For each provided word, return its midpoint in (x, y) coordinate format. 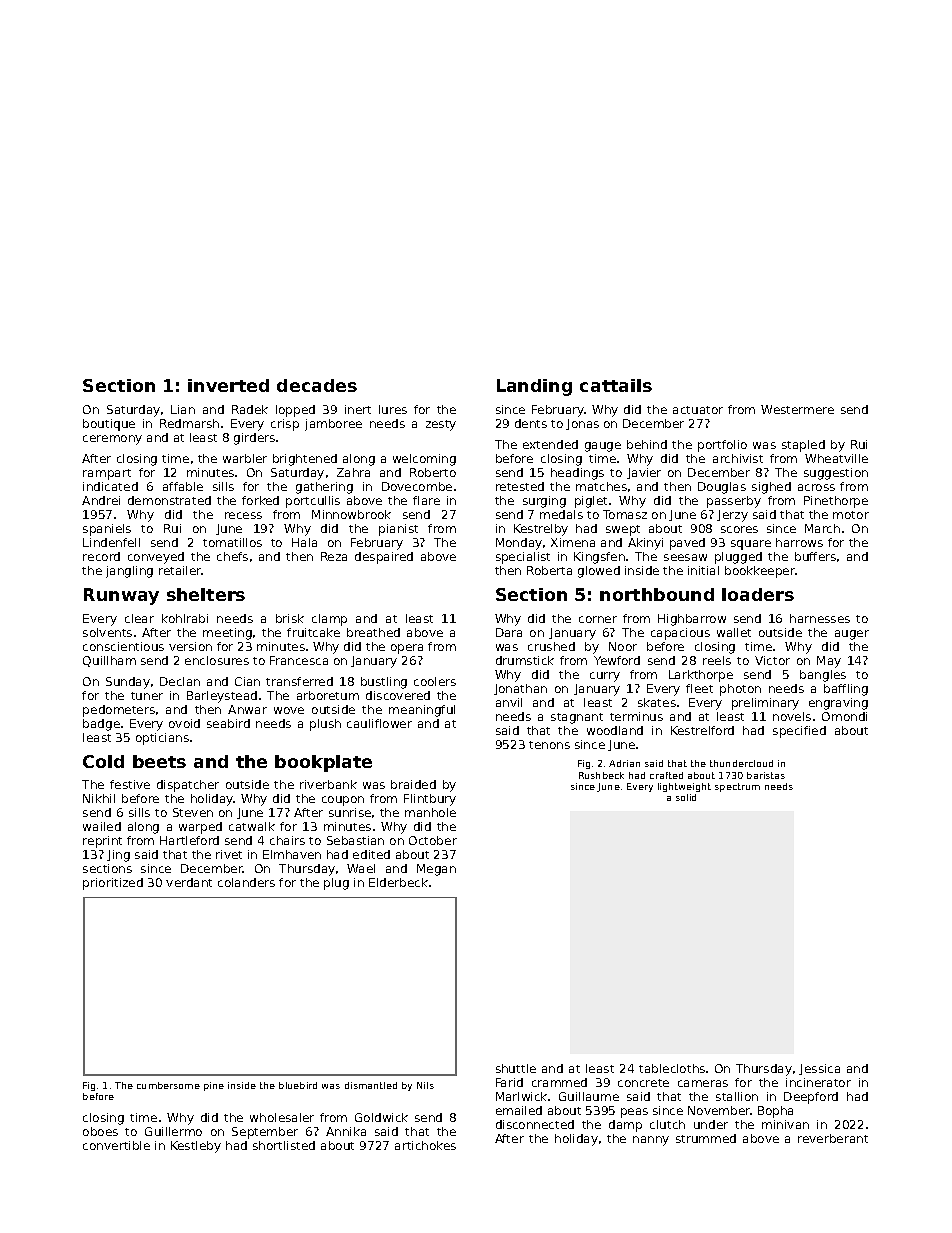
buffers (815, 556)
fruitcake (313, 632)
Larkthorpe (701, 676)
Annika (346, 1131)
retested (520, 486)
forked (260, 500)
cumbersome (168, 1085)
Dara (509, 632)
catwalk (252, 826)
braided (413, 784)
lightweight (684, 787)
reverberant (833, 1138)
